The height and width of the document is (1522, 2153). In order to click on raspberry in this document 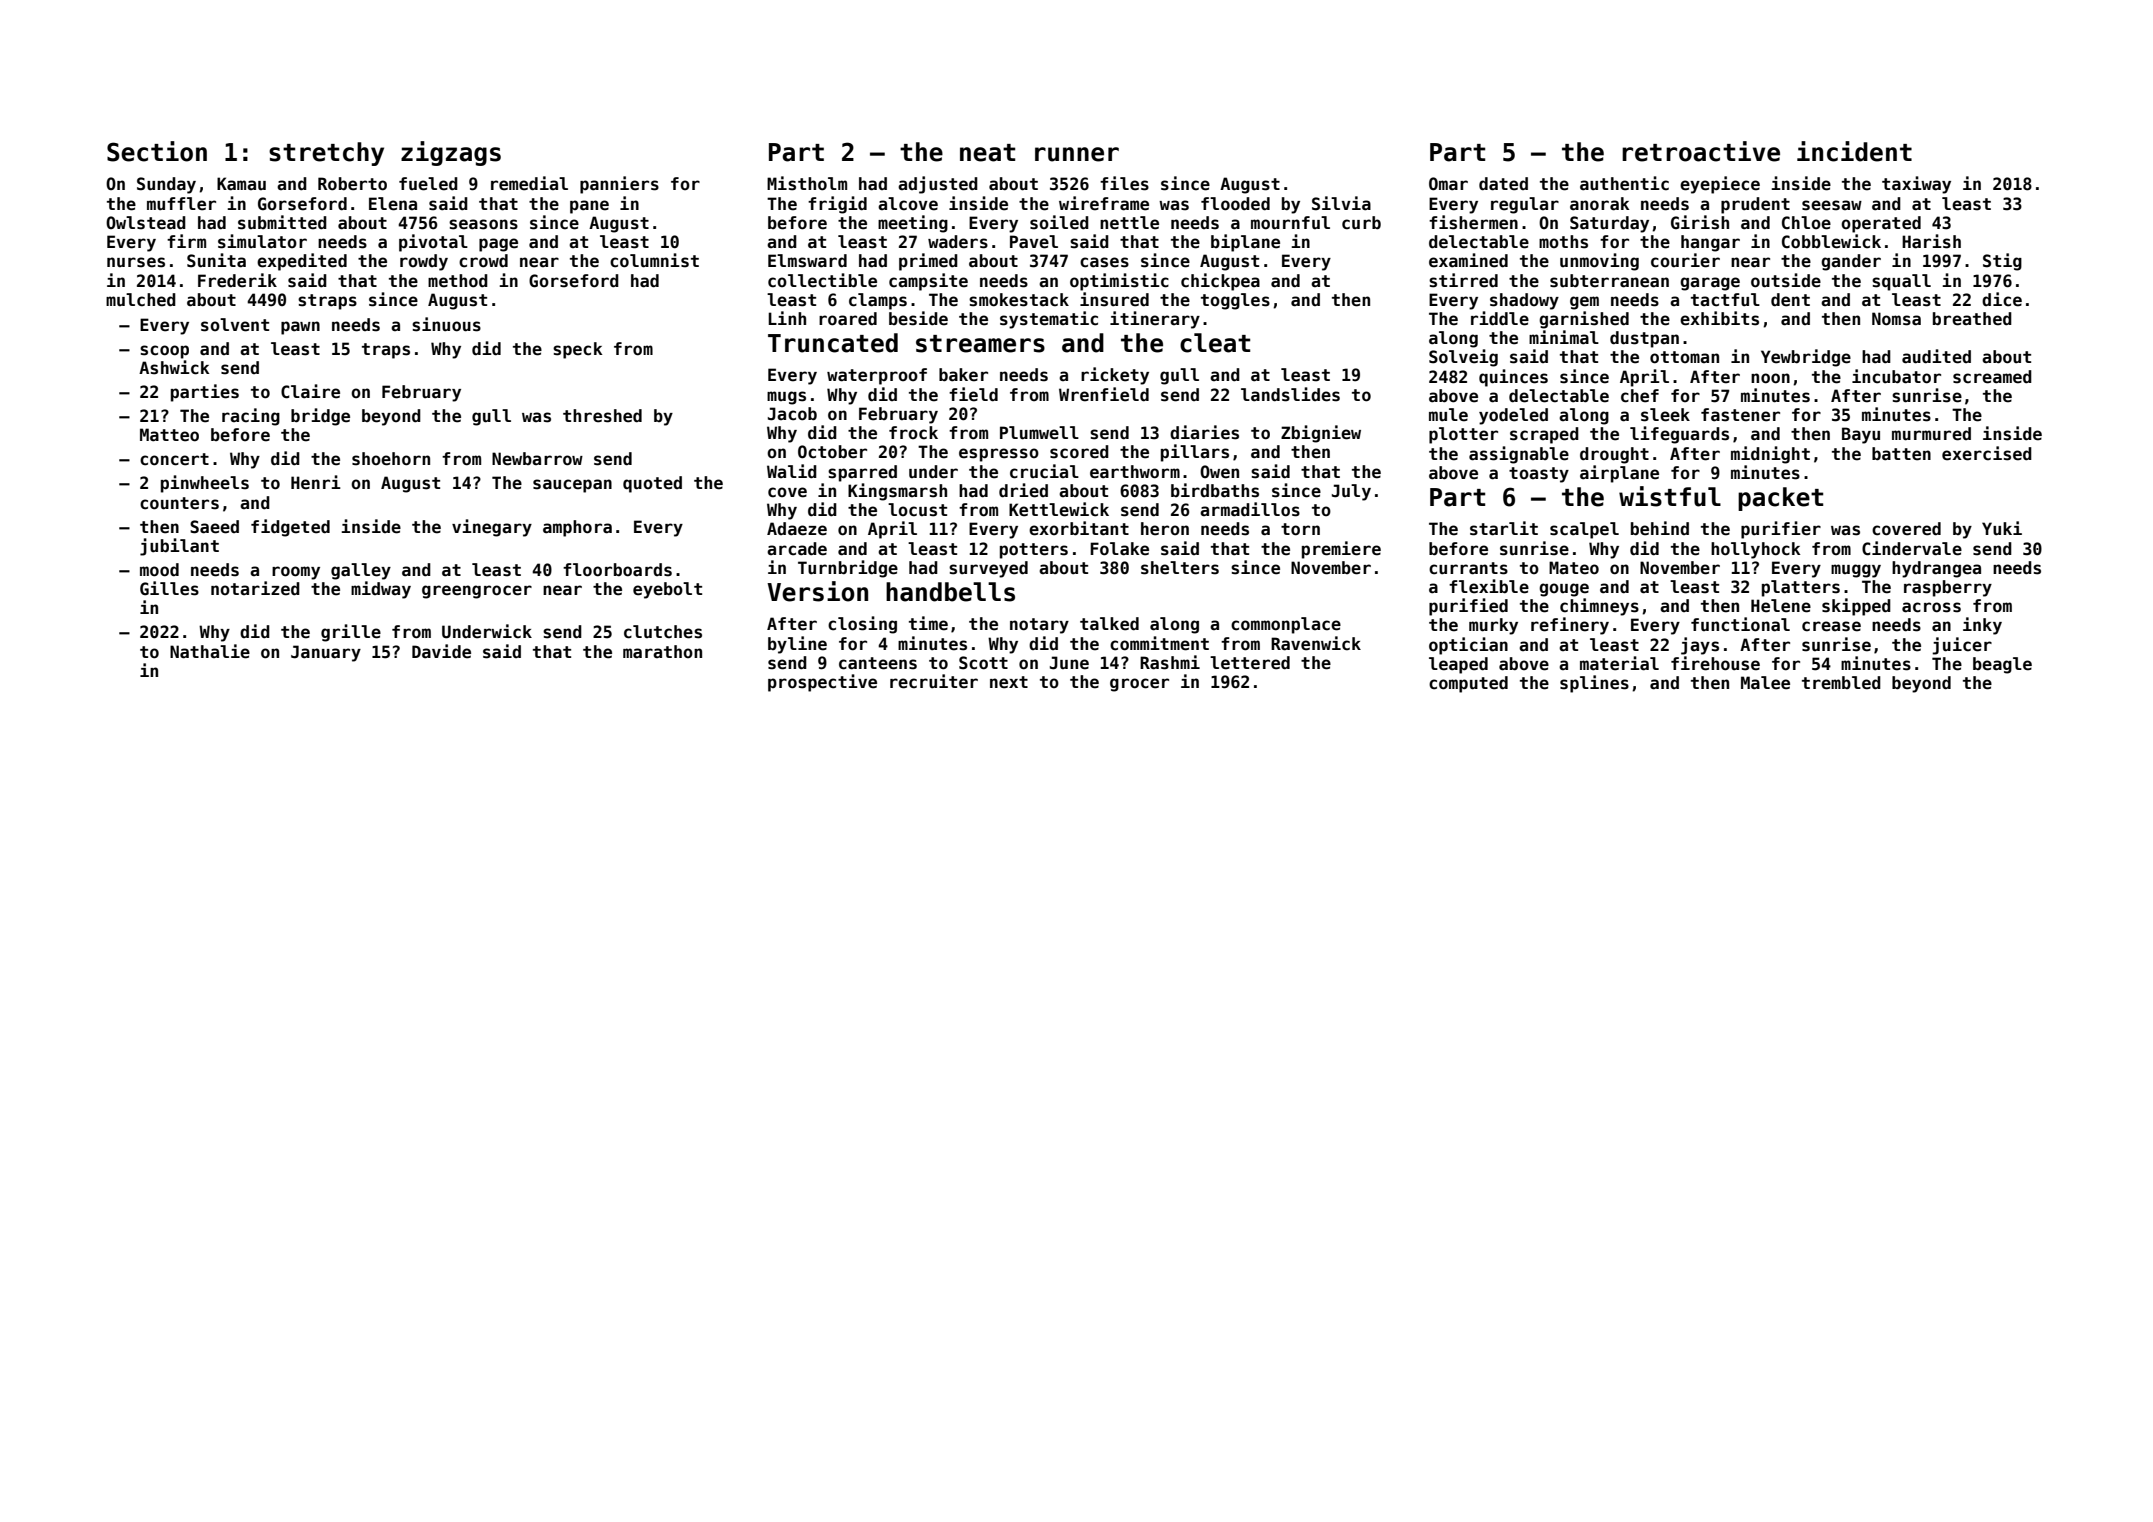, I will do `click(1948, 588)`.
